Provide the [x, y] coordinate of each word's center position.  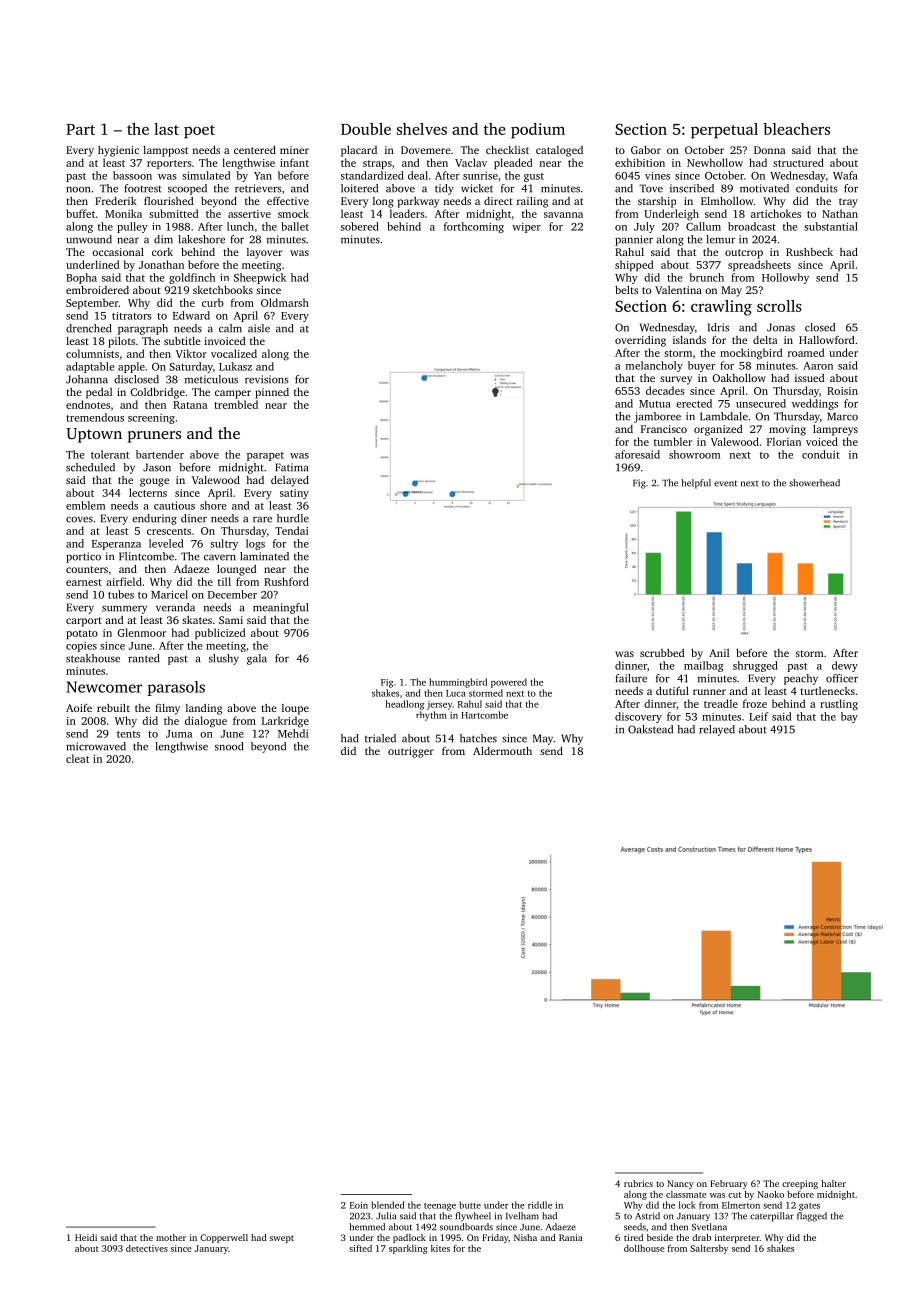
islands [689, 340]
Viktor [191, 353]
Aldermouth [502, 751]
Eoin [359, 1205]
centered [255, 150]
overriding [640, 341]
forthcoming [474, 227]
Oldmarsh [285, 302]
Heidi [86, 1237]
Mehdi [293, 733]
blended [388, 1205]
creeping [800, 1184]
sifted [360, 1248]
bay [849, 717]
